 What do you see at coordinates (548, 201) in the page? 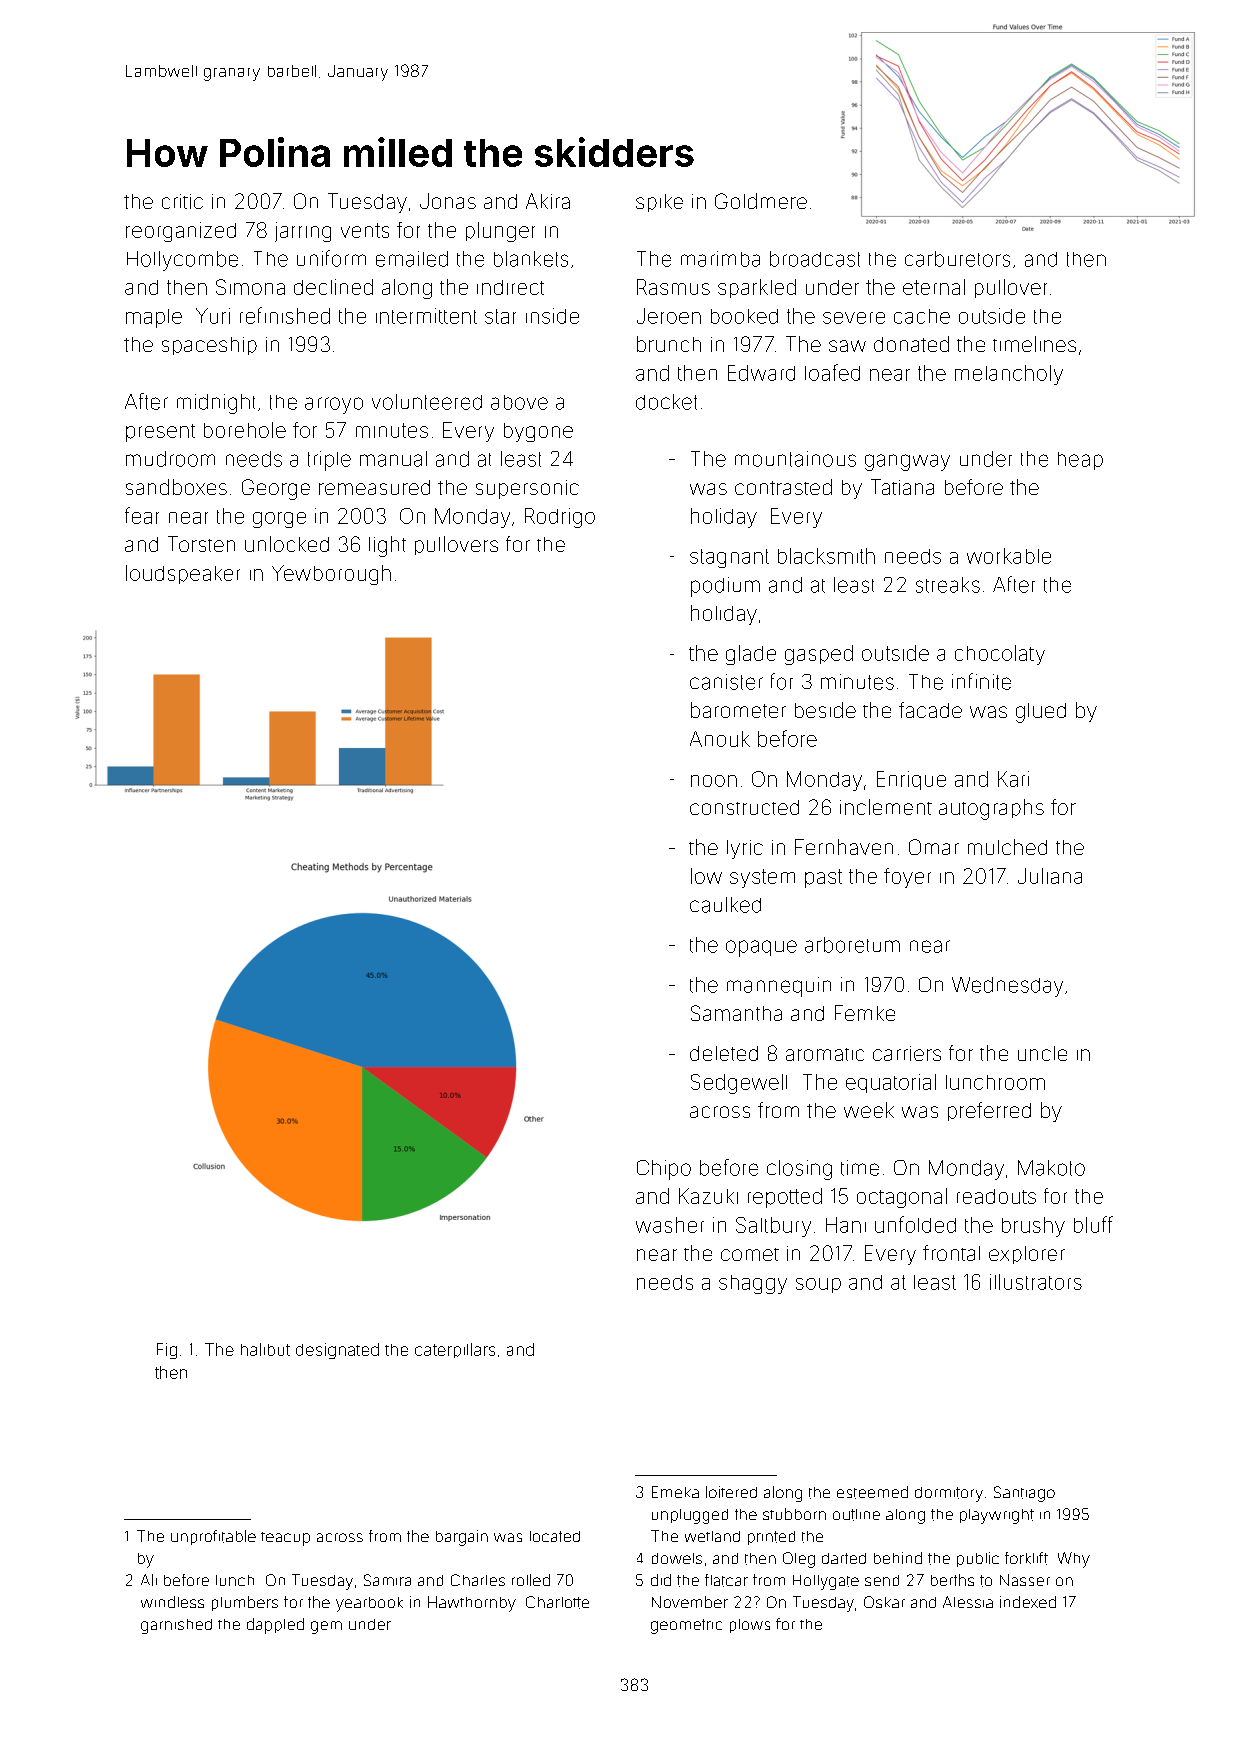
I see `Akira` at bounding box center [548, 201].
